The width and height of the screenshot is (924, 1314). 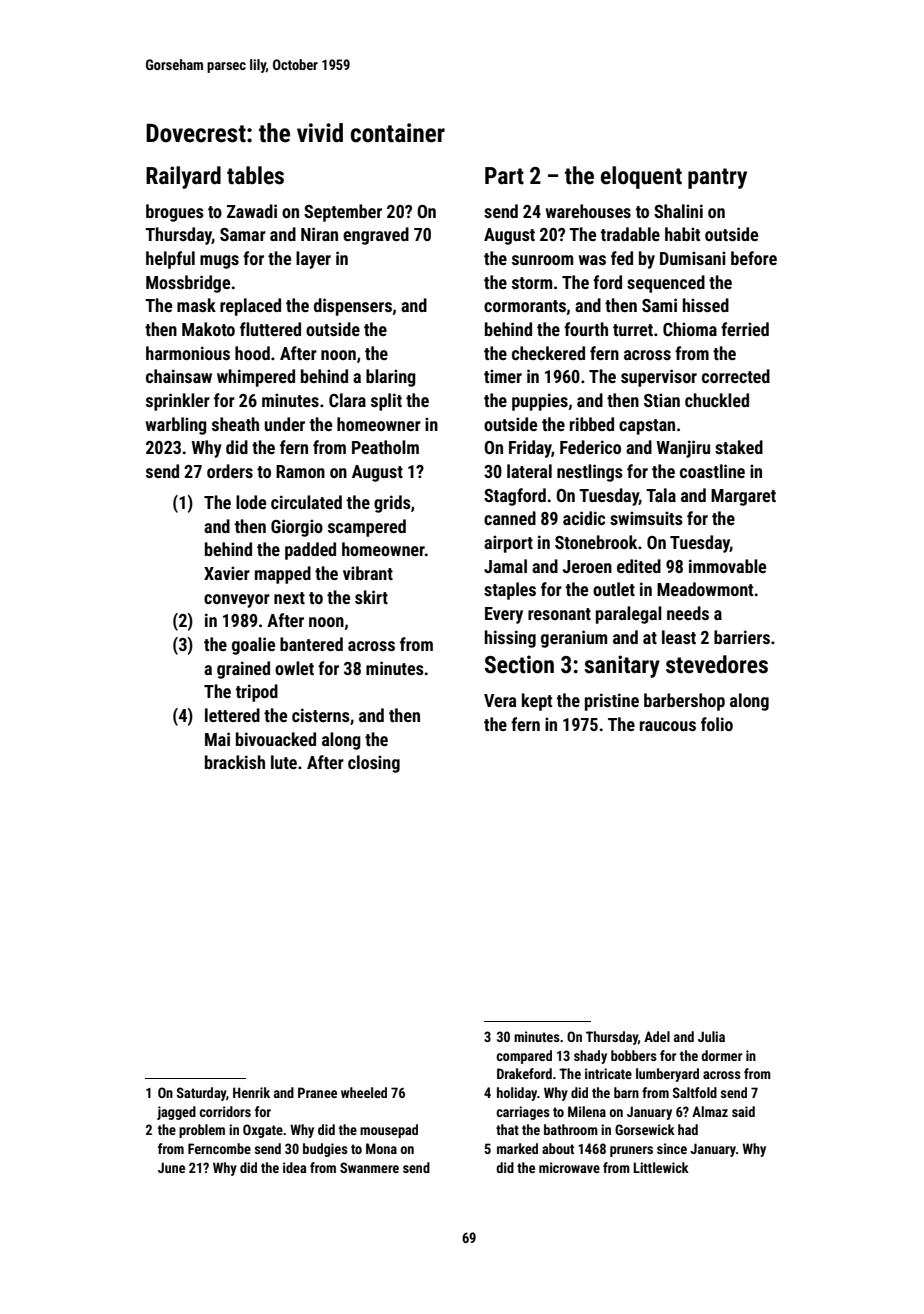 I want to click on September, so click(x=343, y=213).
